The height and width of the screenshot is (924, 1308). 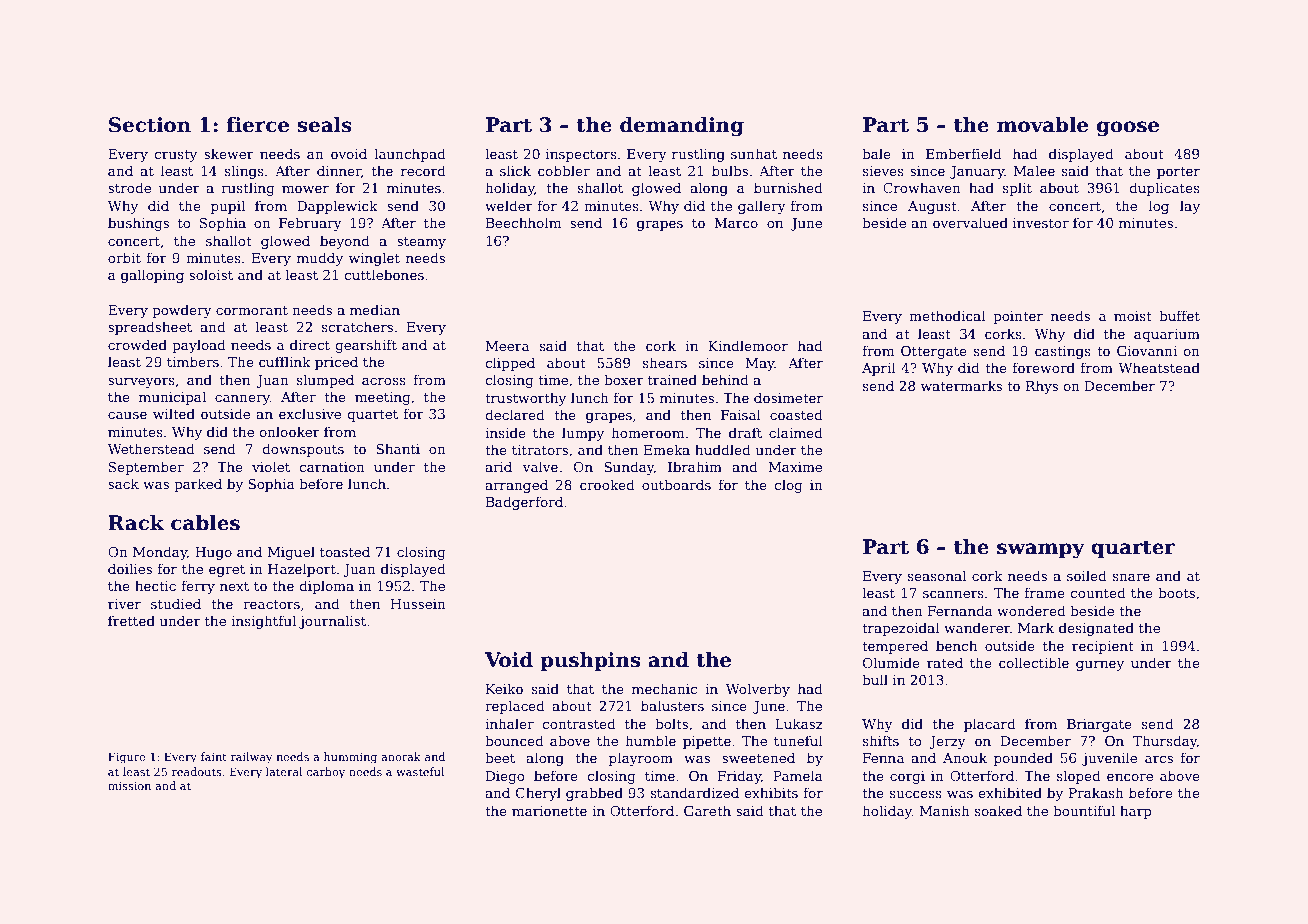 I want to click on Emberfield, so click(x=964, y=153).
